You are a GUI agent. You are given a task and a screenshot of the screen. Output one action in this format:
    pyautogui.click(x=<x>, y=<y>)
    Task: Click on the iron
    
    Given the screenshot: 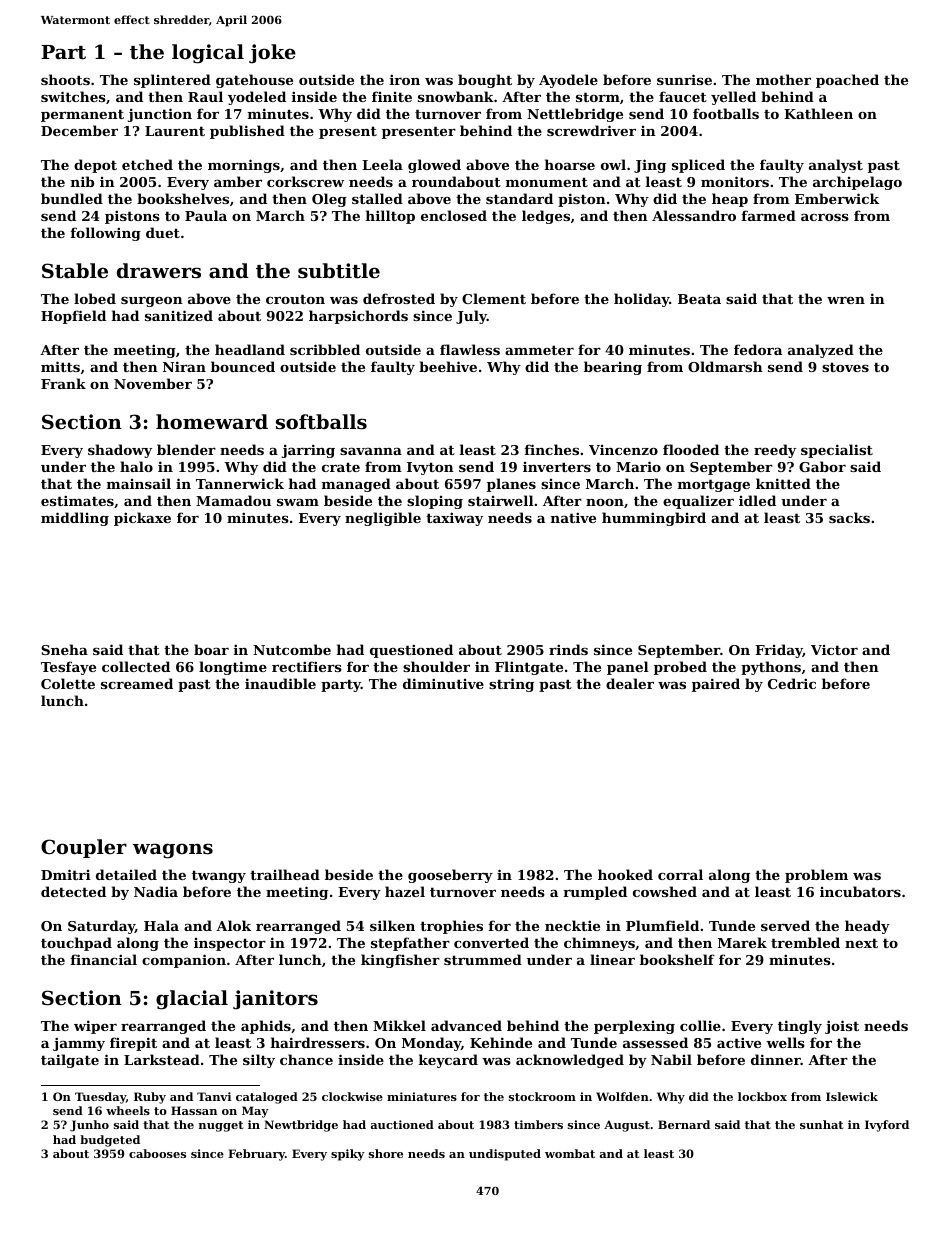 What is the action you would take?
    pyautogui.click(x=405, y=79)
